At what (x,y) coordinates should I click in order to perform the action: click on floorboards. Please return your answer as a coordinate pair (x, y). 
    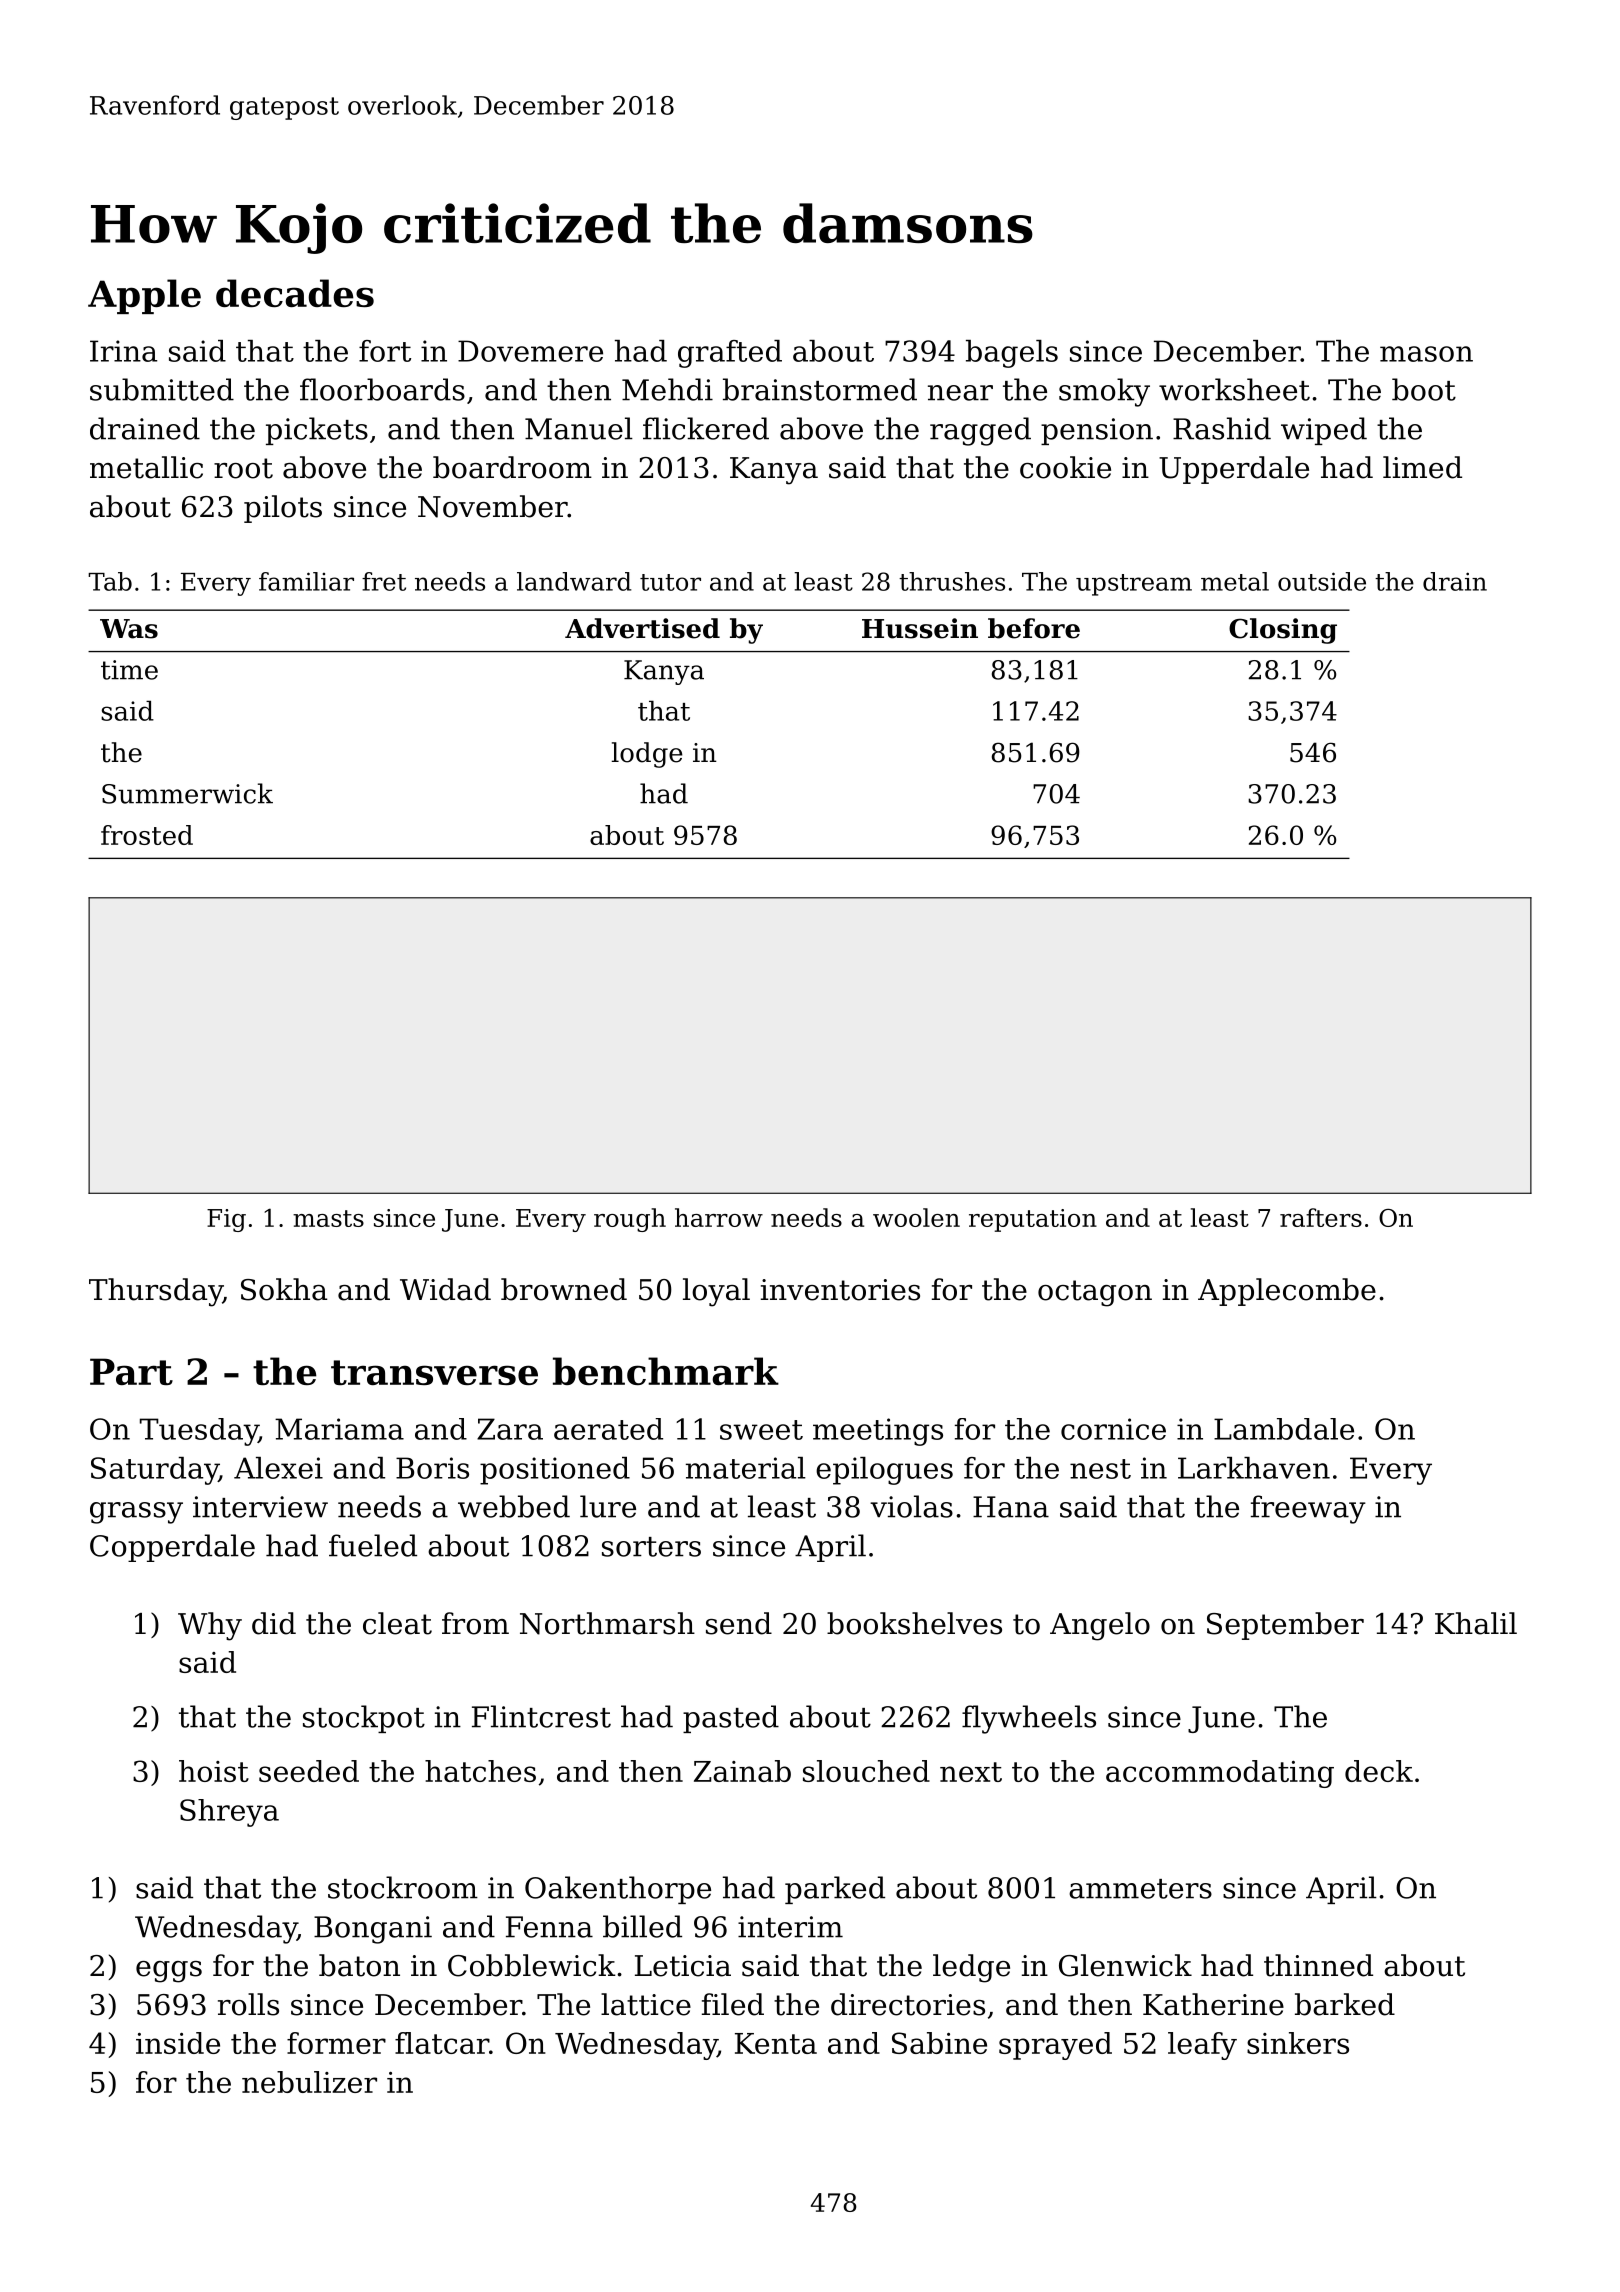
    Looking at the image, I should click on (382, 389).
